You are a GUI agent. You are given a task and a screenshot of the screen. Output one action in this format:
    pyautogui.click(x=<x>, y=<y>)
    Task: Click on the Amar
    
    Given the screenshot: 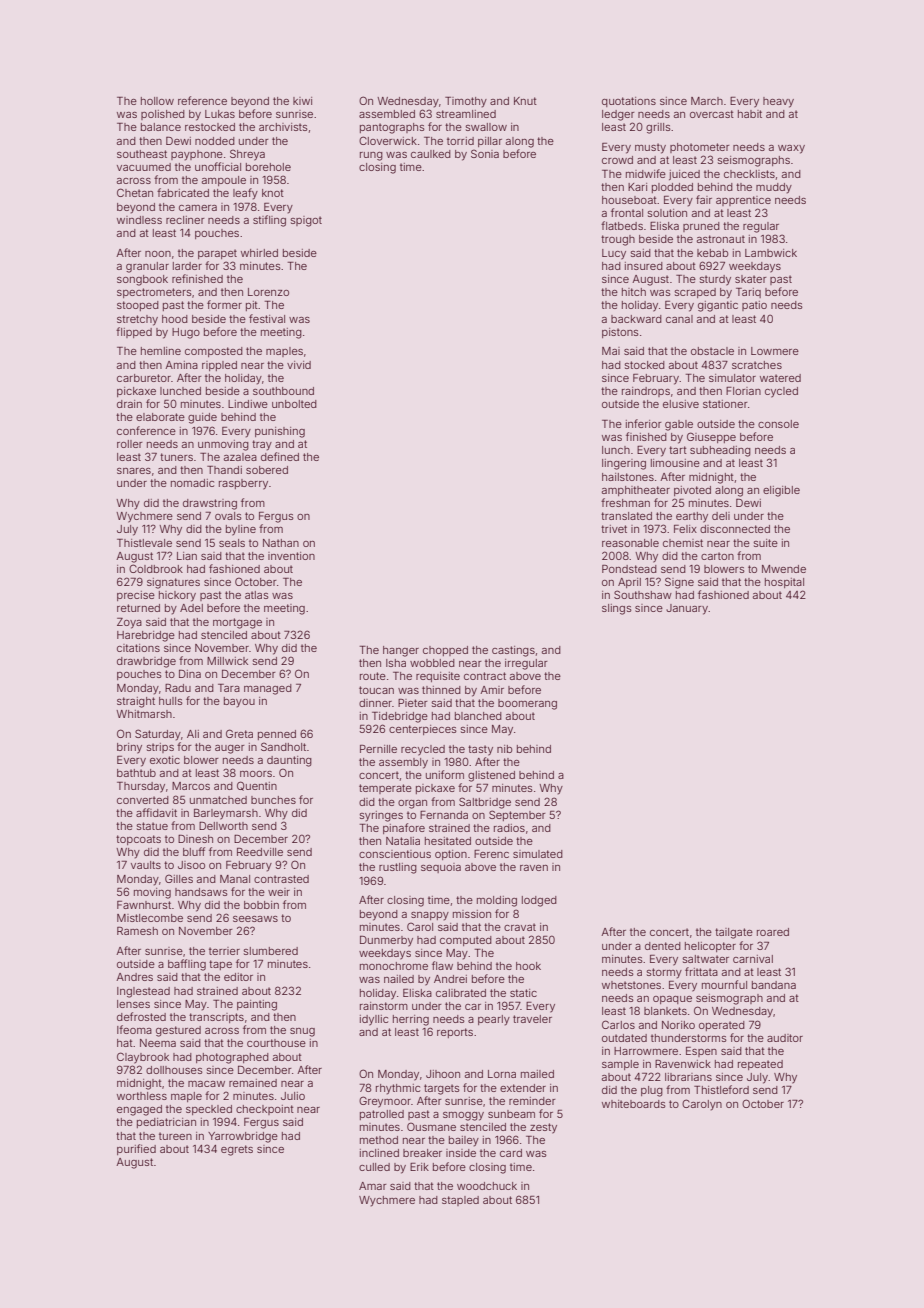 What is the action you would take?
    pyautogui.click(x=372, y=1186)
